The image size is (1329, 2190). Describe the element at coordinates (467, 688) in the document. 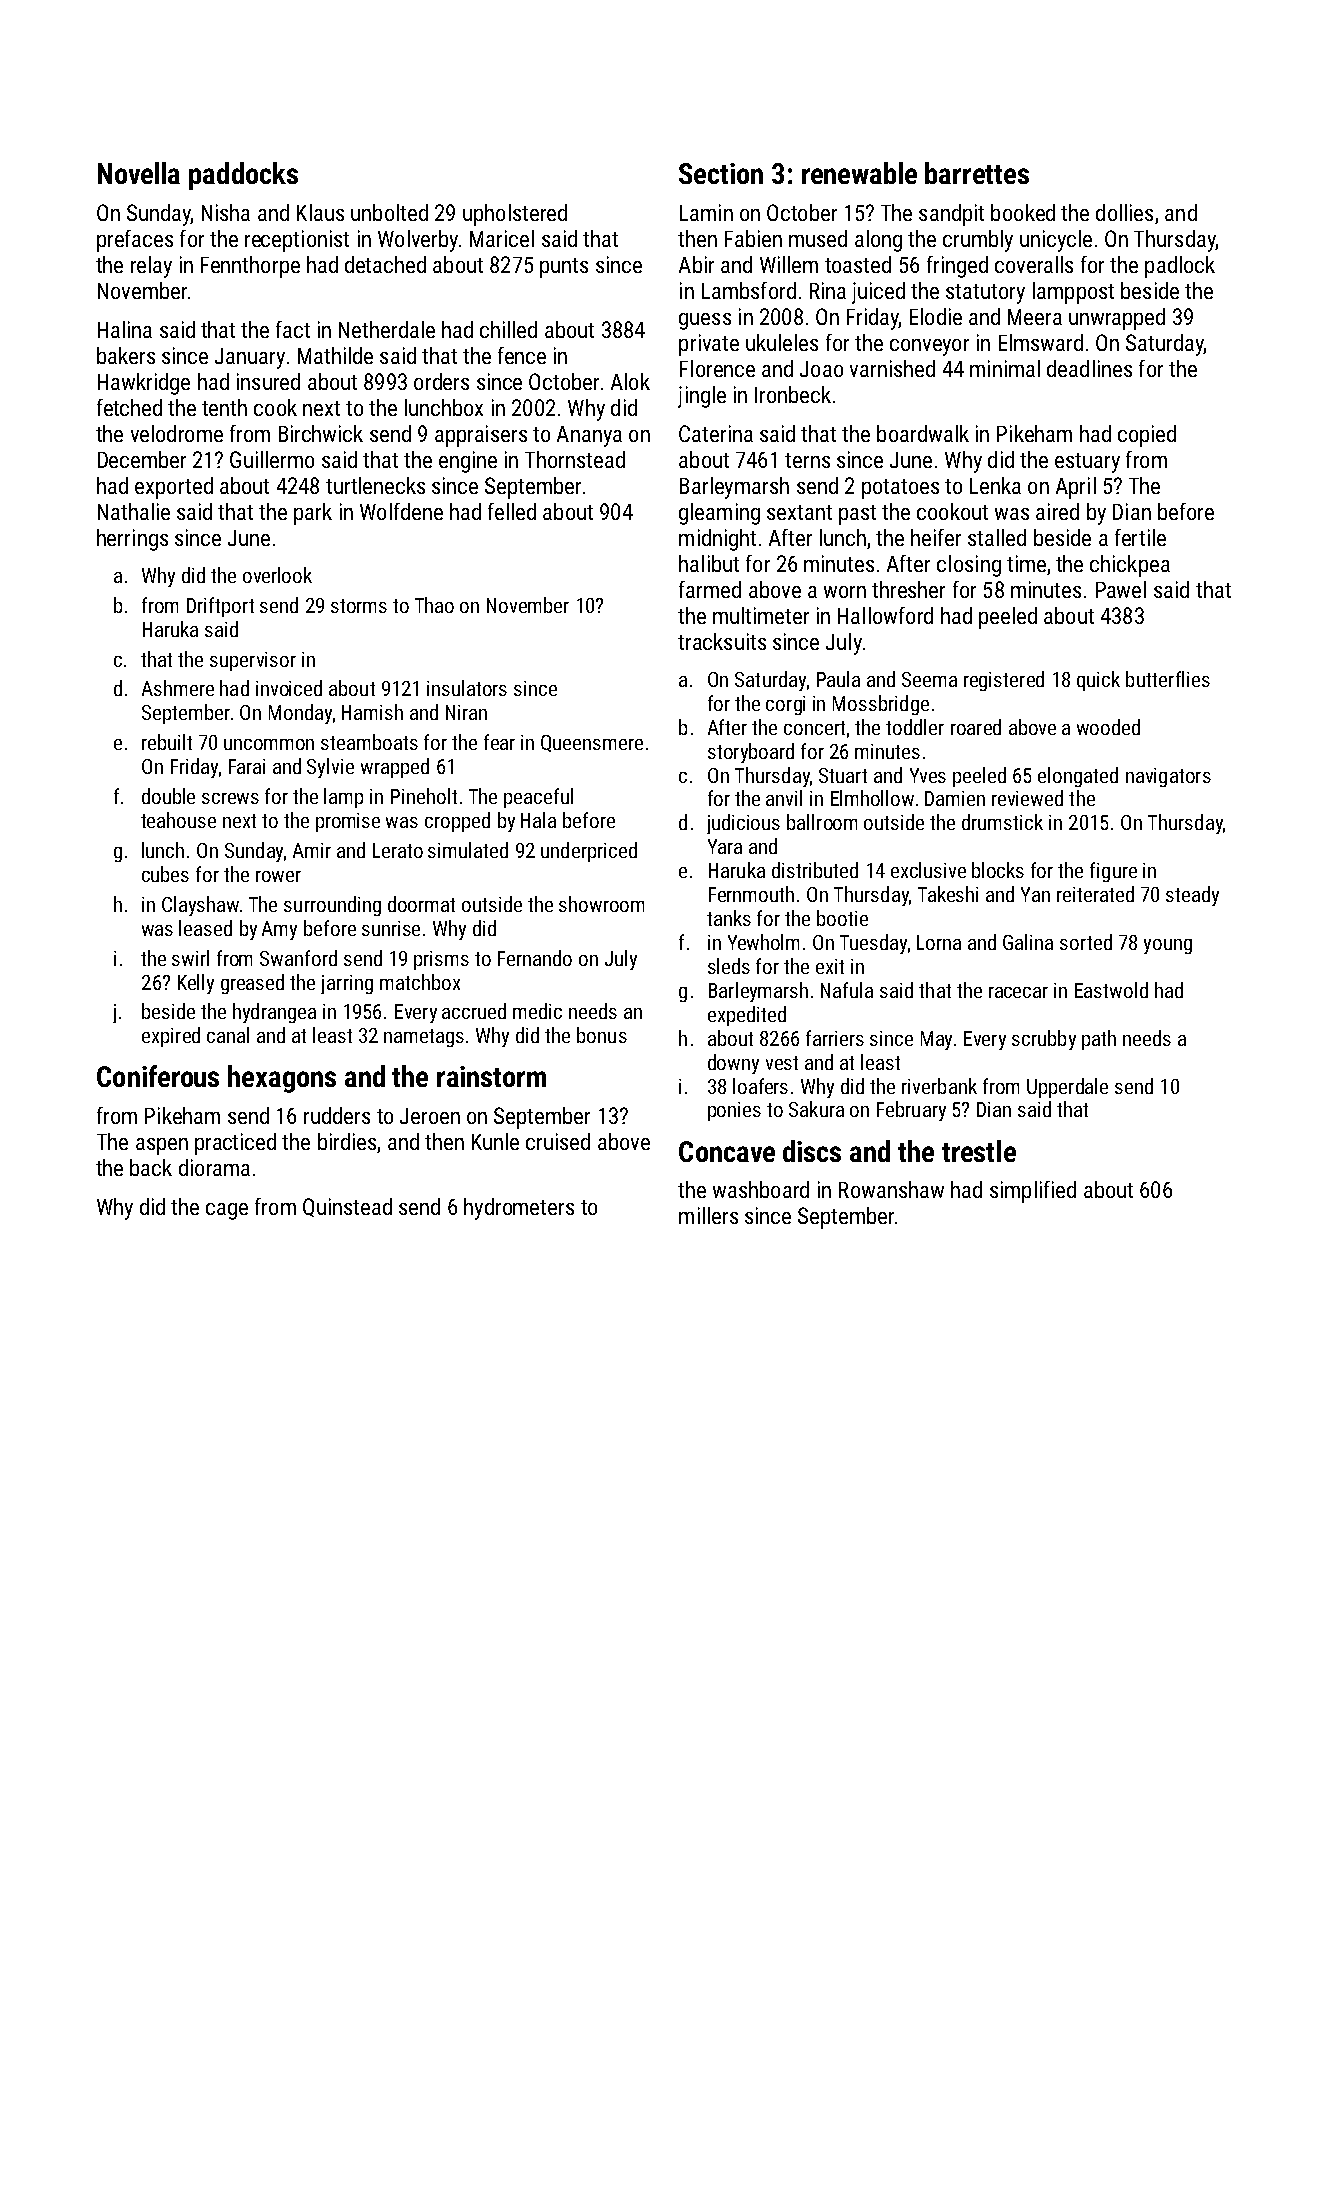

I see `insulators` at that location.
